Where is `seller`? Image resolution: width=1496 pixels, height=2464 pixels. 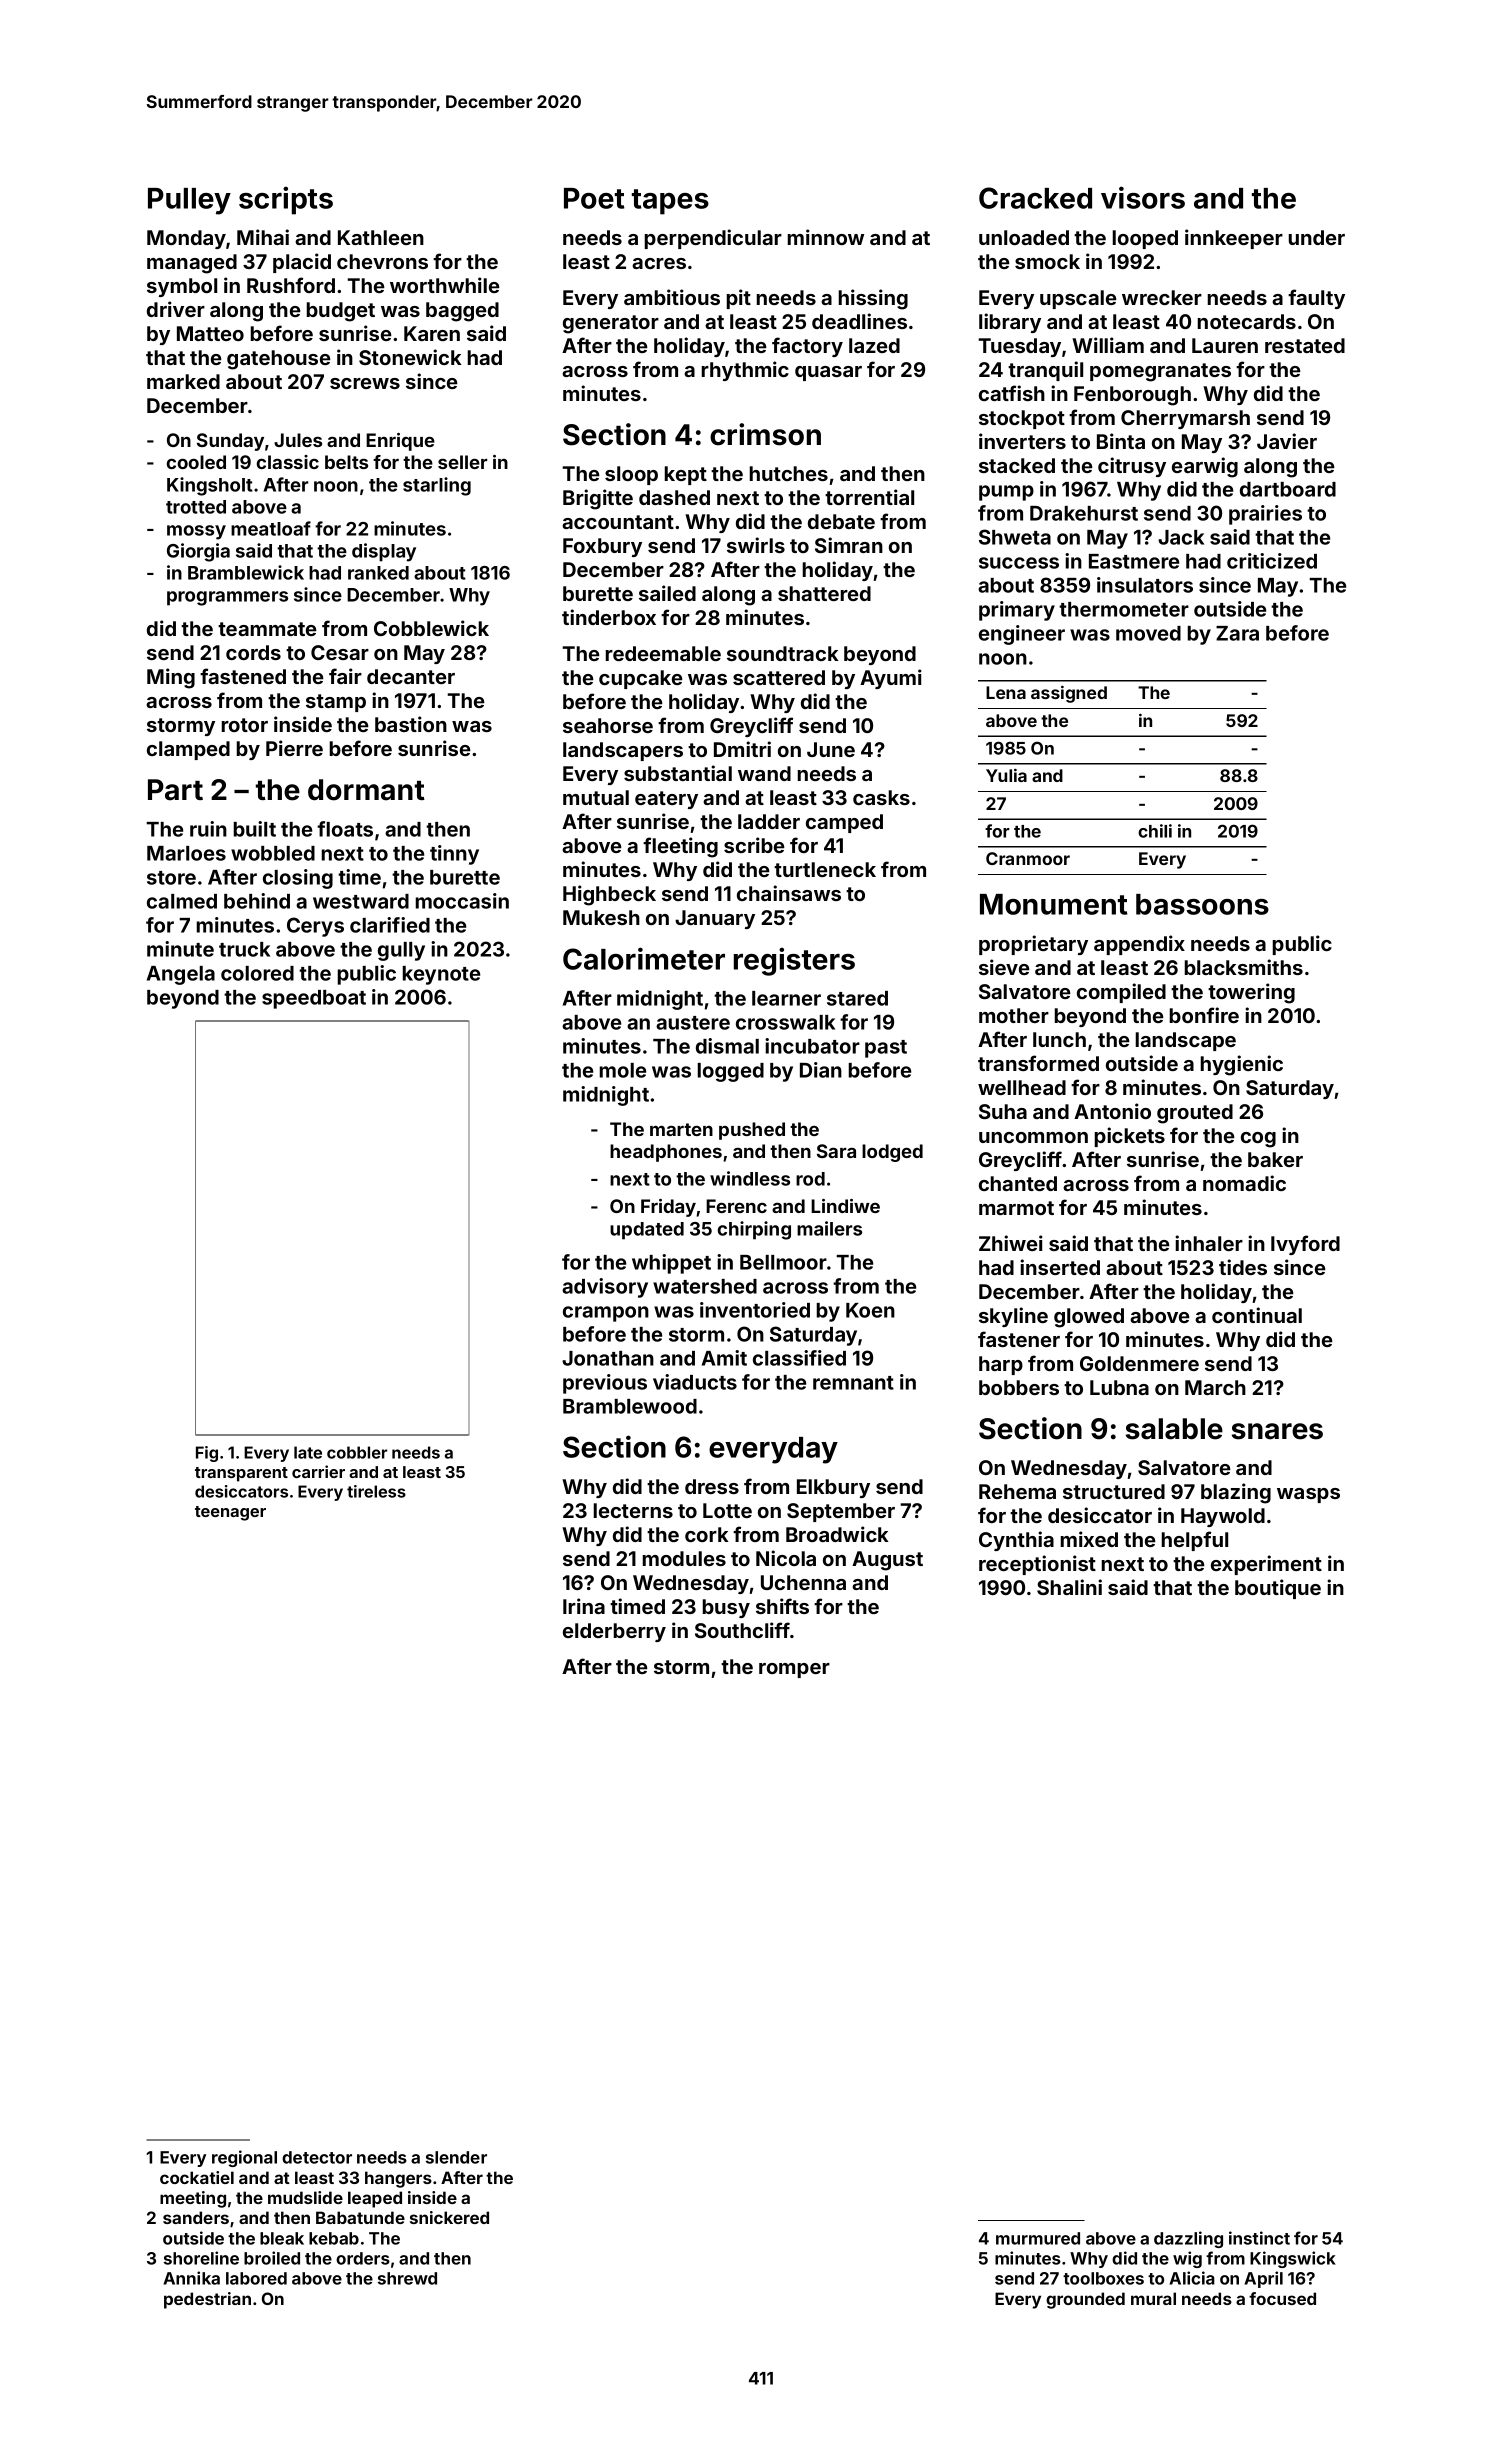 seller is located at coordinates (462, 462).
